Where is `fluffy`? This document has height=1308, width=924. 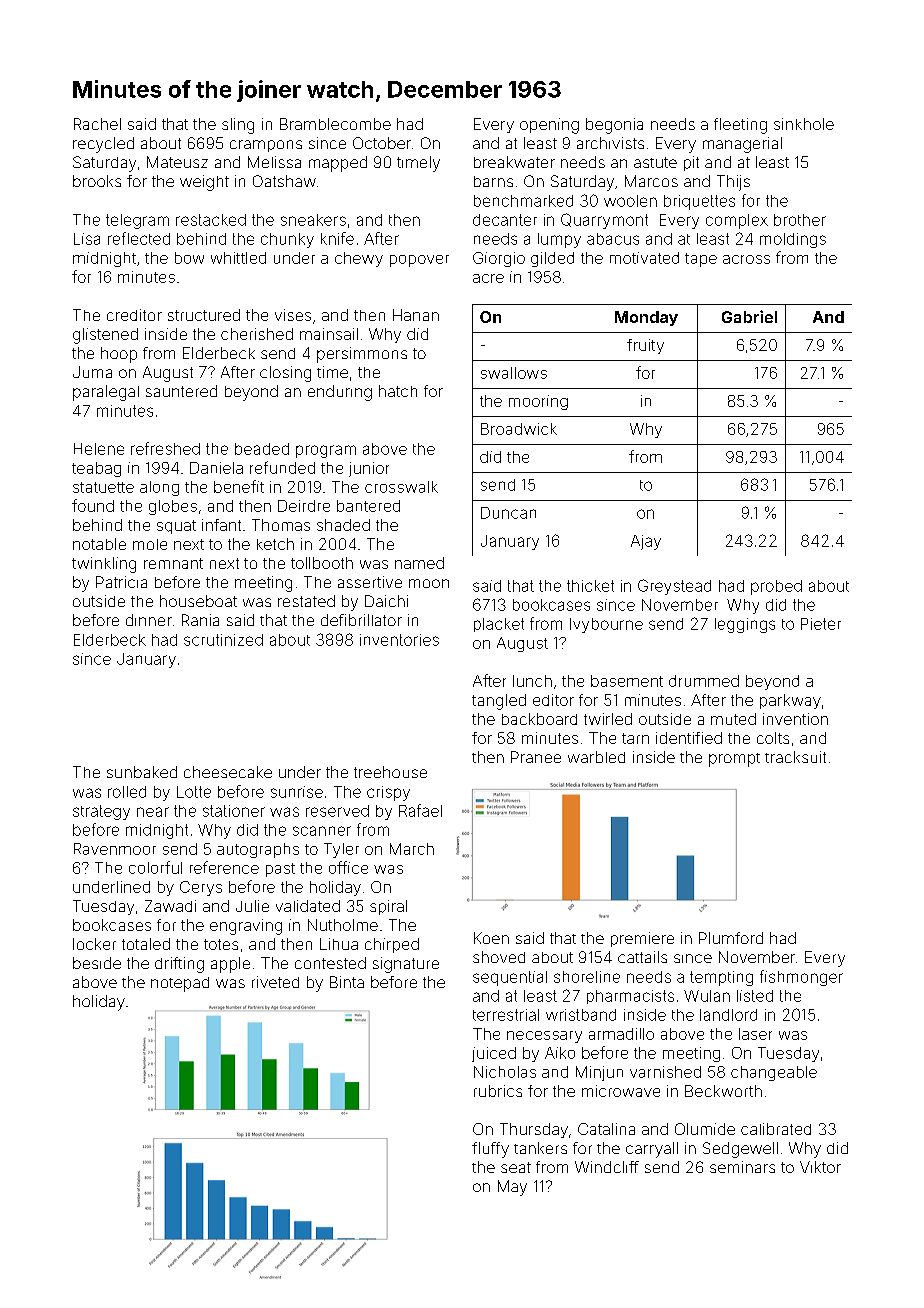 fluffy is located at coordinates (490, 1150).
